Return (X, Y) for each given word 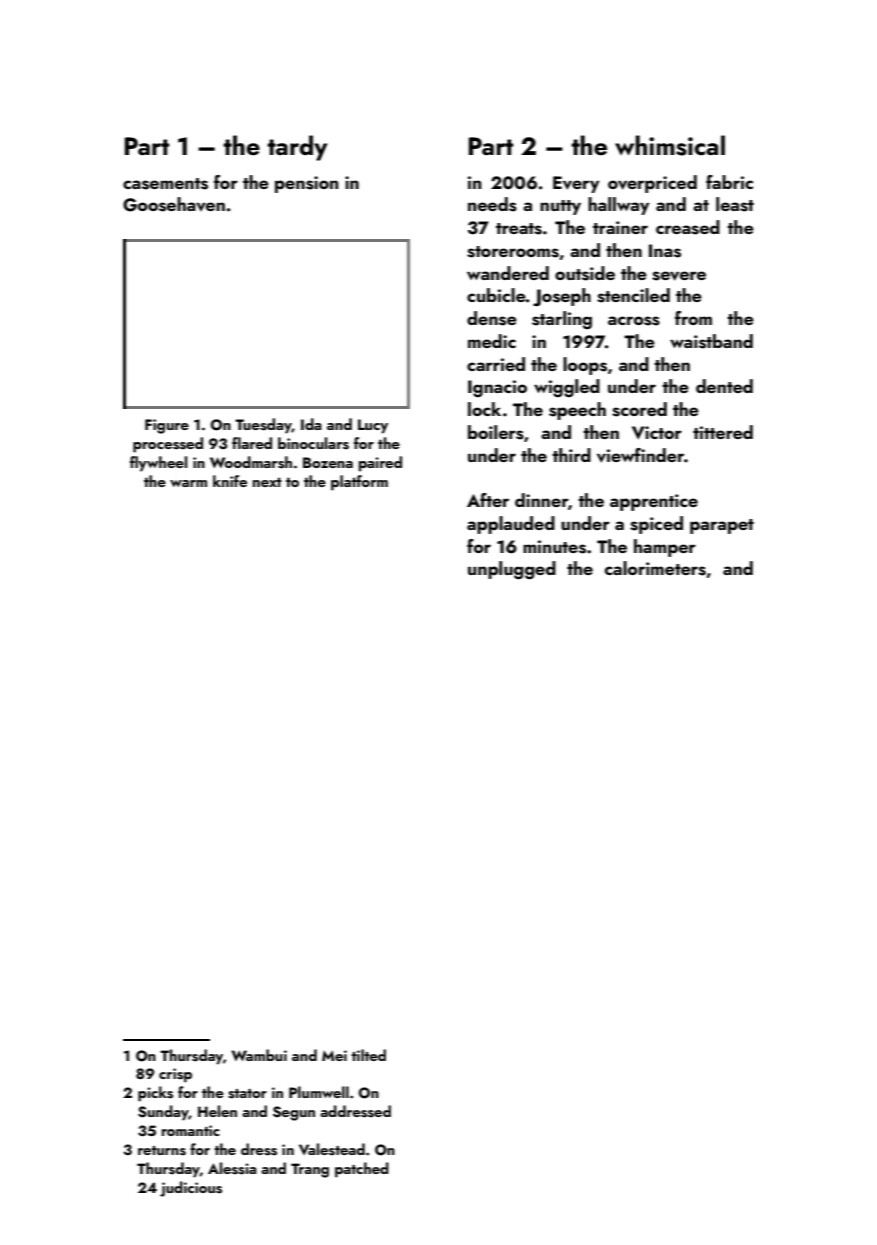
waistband (711, 341)
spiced (656, 525)
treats (519, 229)
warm (188, 483)
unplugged (512, 570)
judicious (191, 1189)
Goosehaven (174, 204)
